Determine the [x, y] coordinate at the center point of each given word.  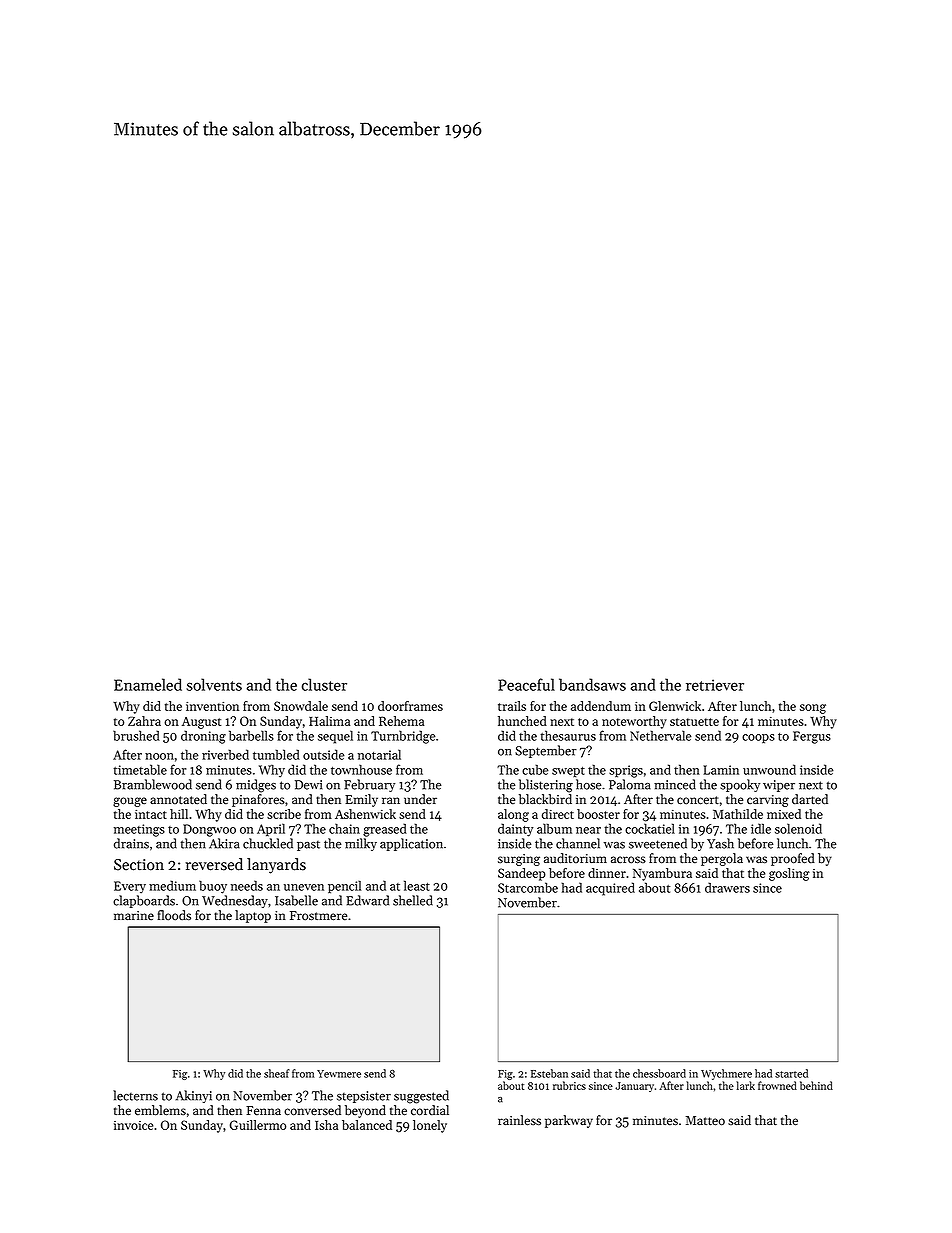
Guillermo [258, 1125]
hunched [522, 721]
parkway [569, 1121]
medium [172, 885]
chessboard [659, 1073]
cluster [324, 684]
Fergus [812, 737]
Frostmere [318, 916]
